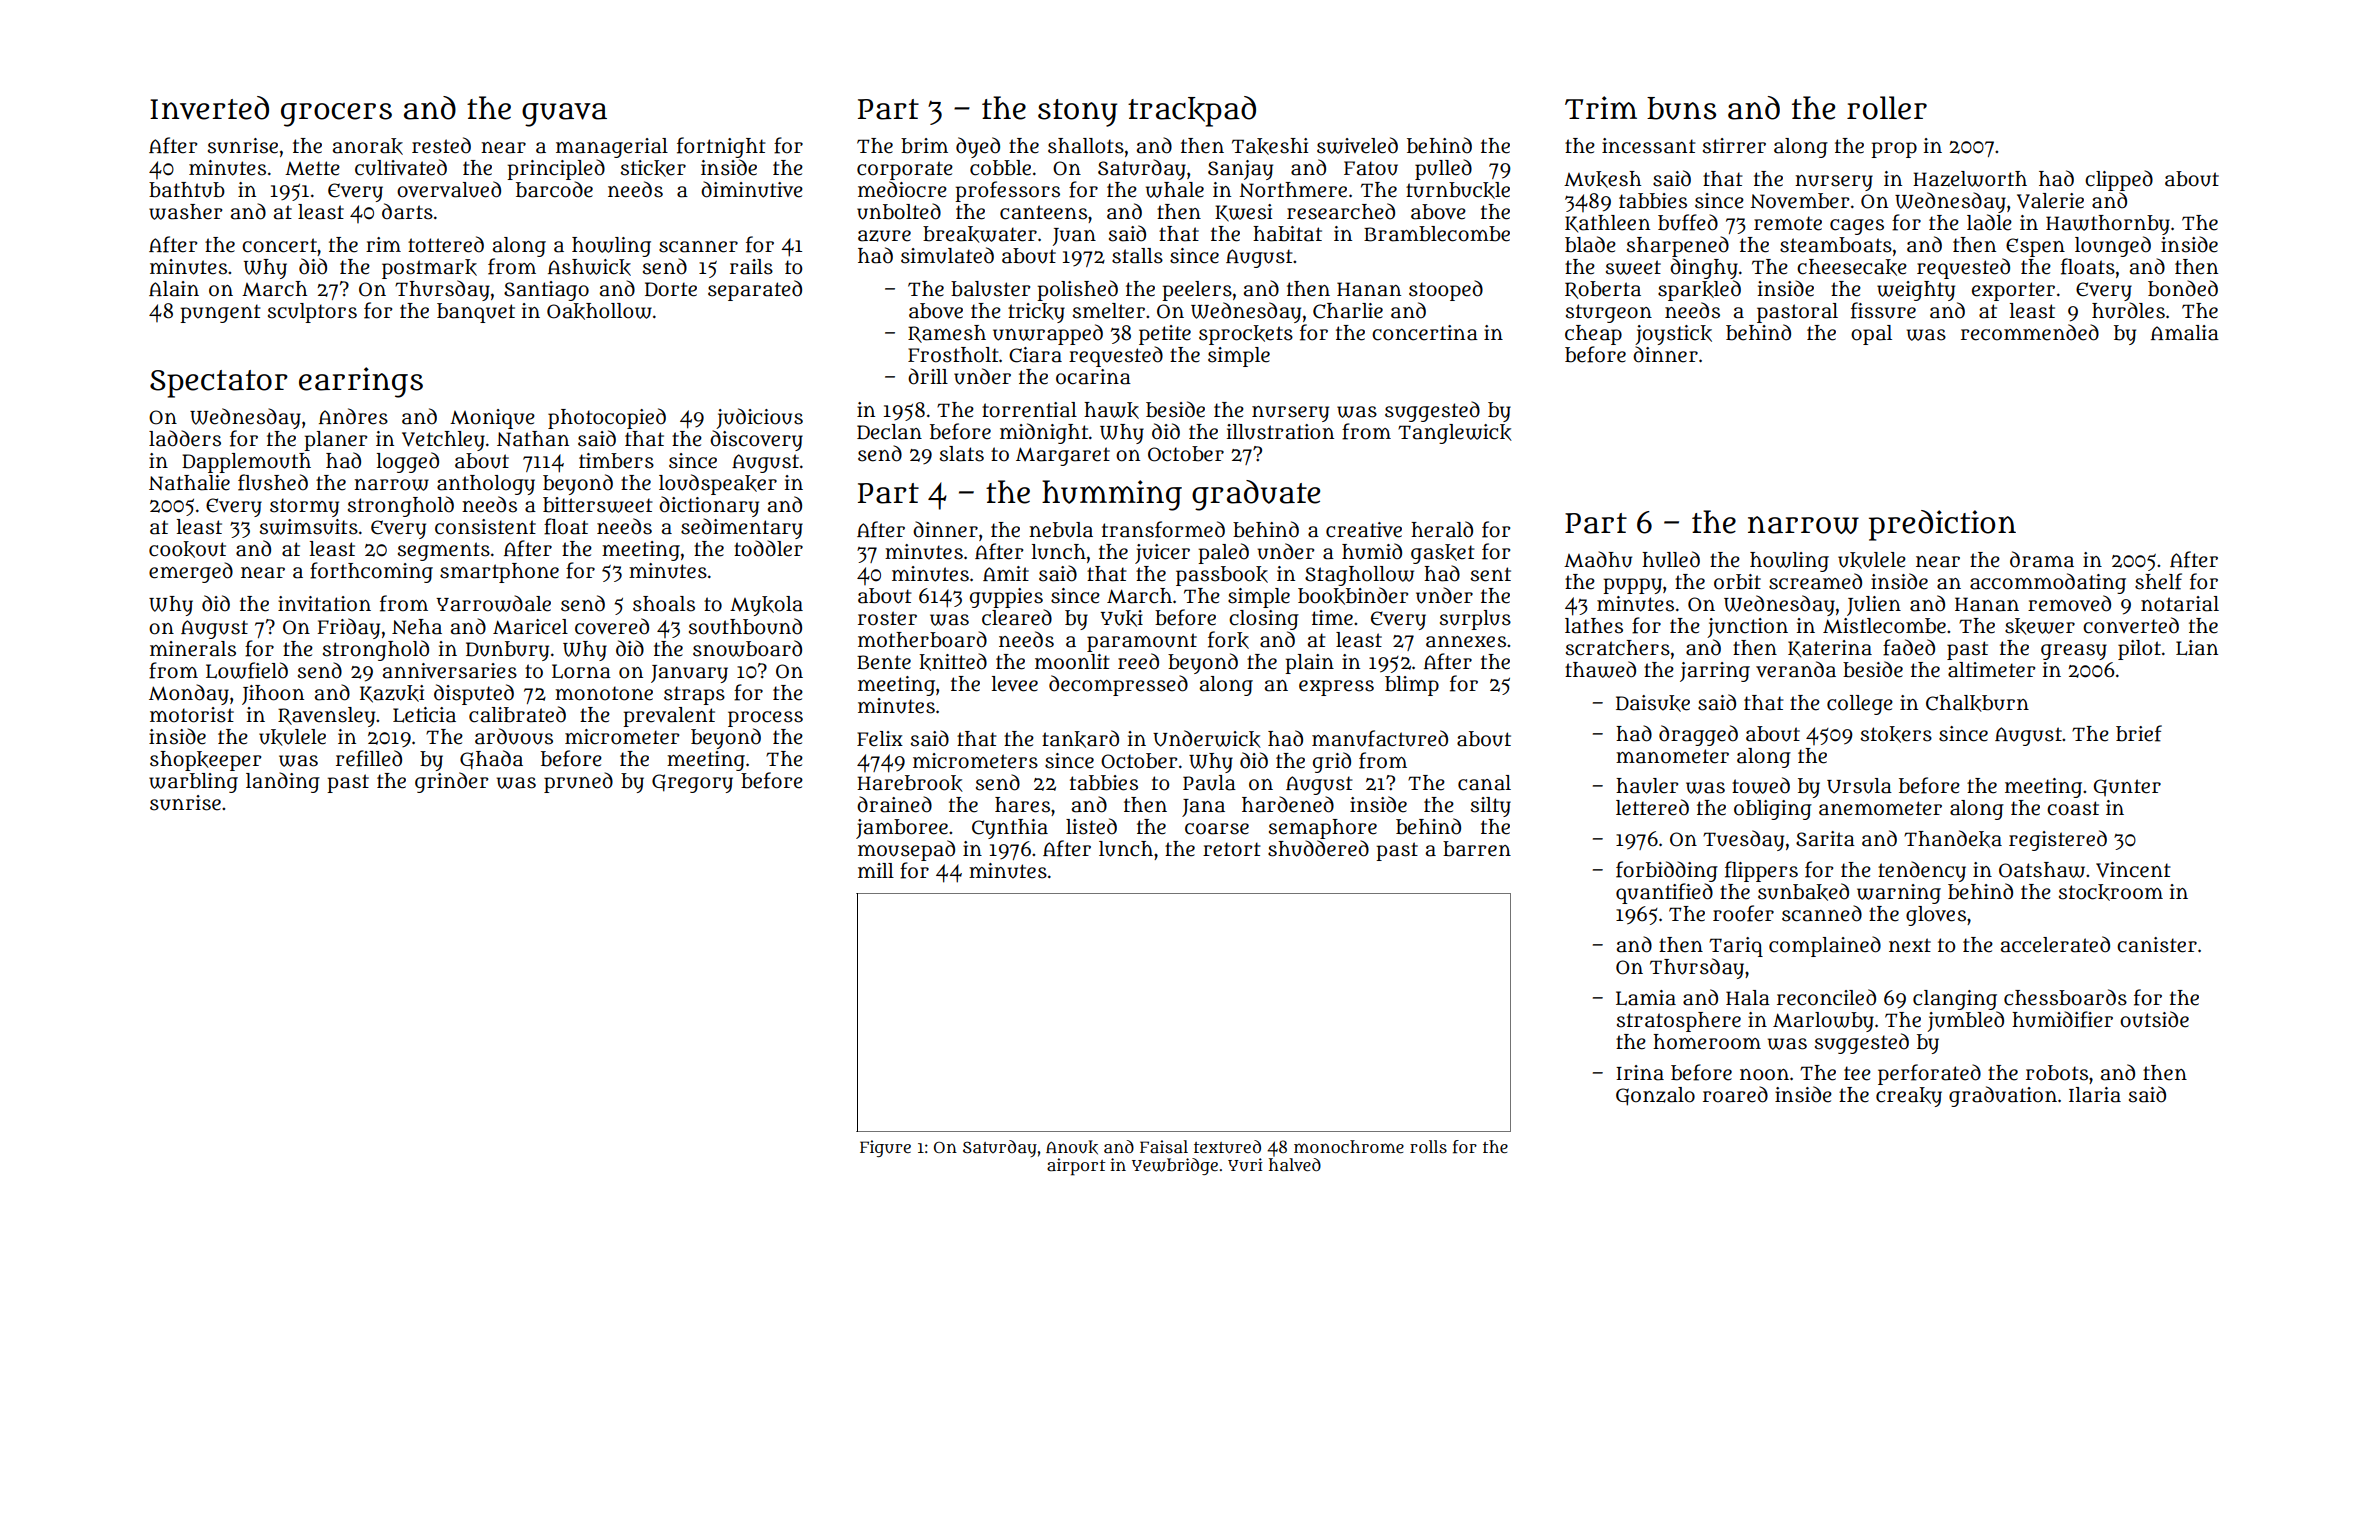 This screenshot has height=1532, width=2368. Describe the element at coordinates (1734, 146) in the screenshot. I see `stirrer` at that location.
